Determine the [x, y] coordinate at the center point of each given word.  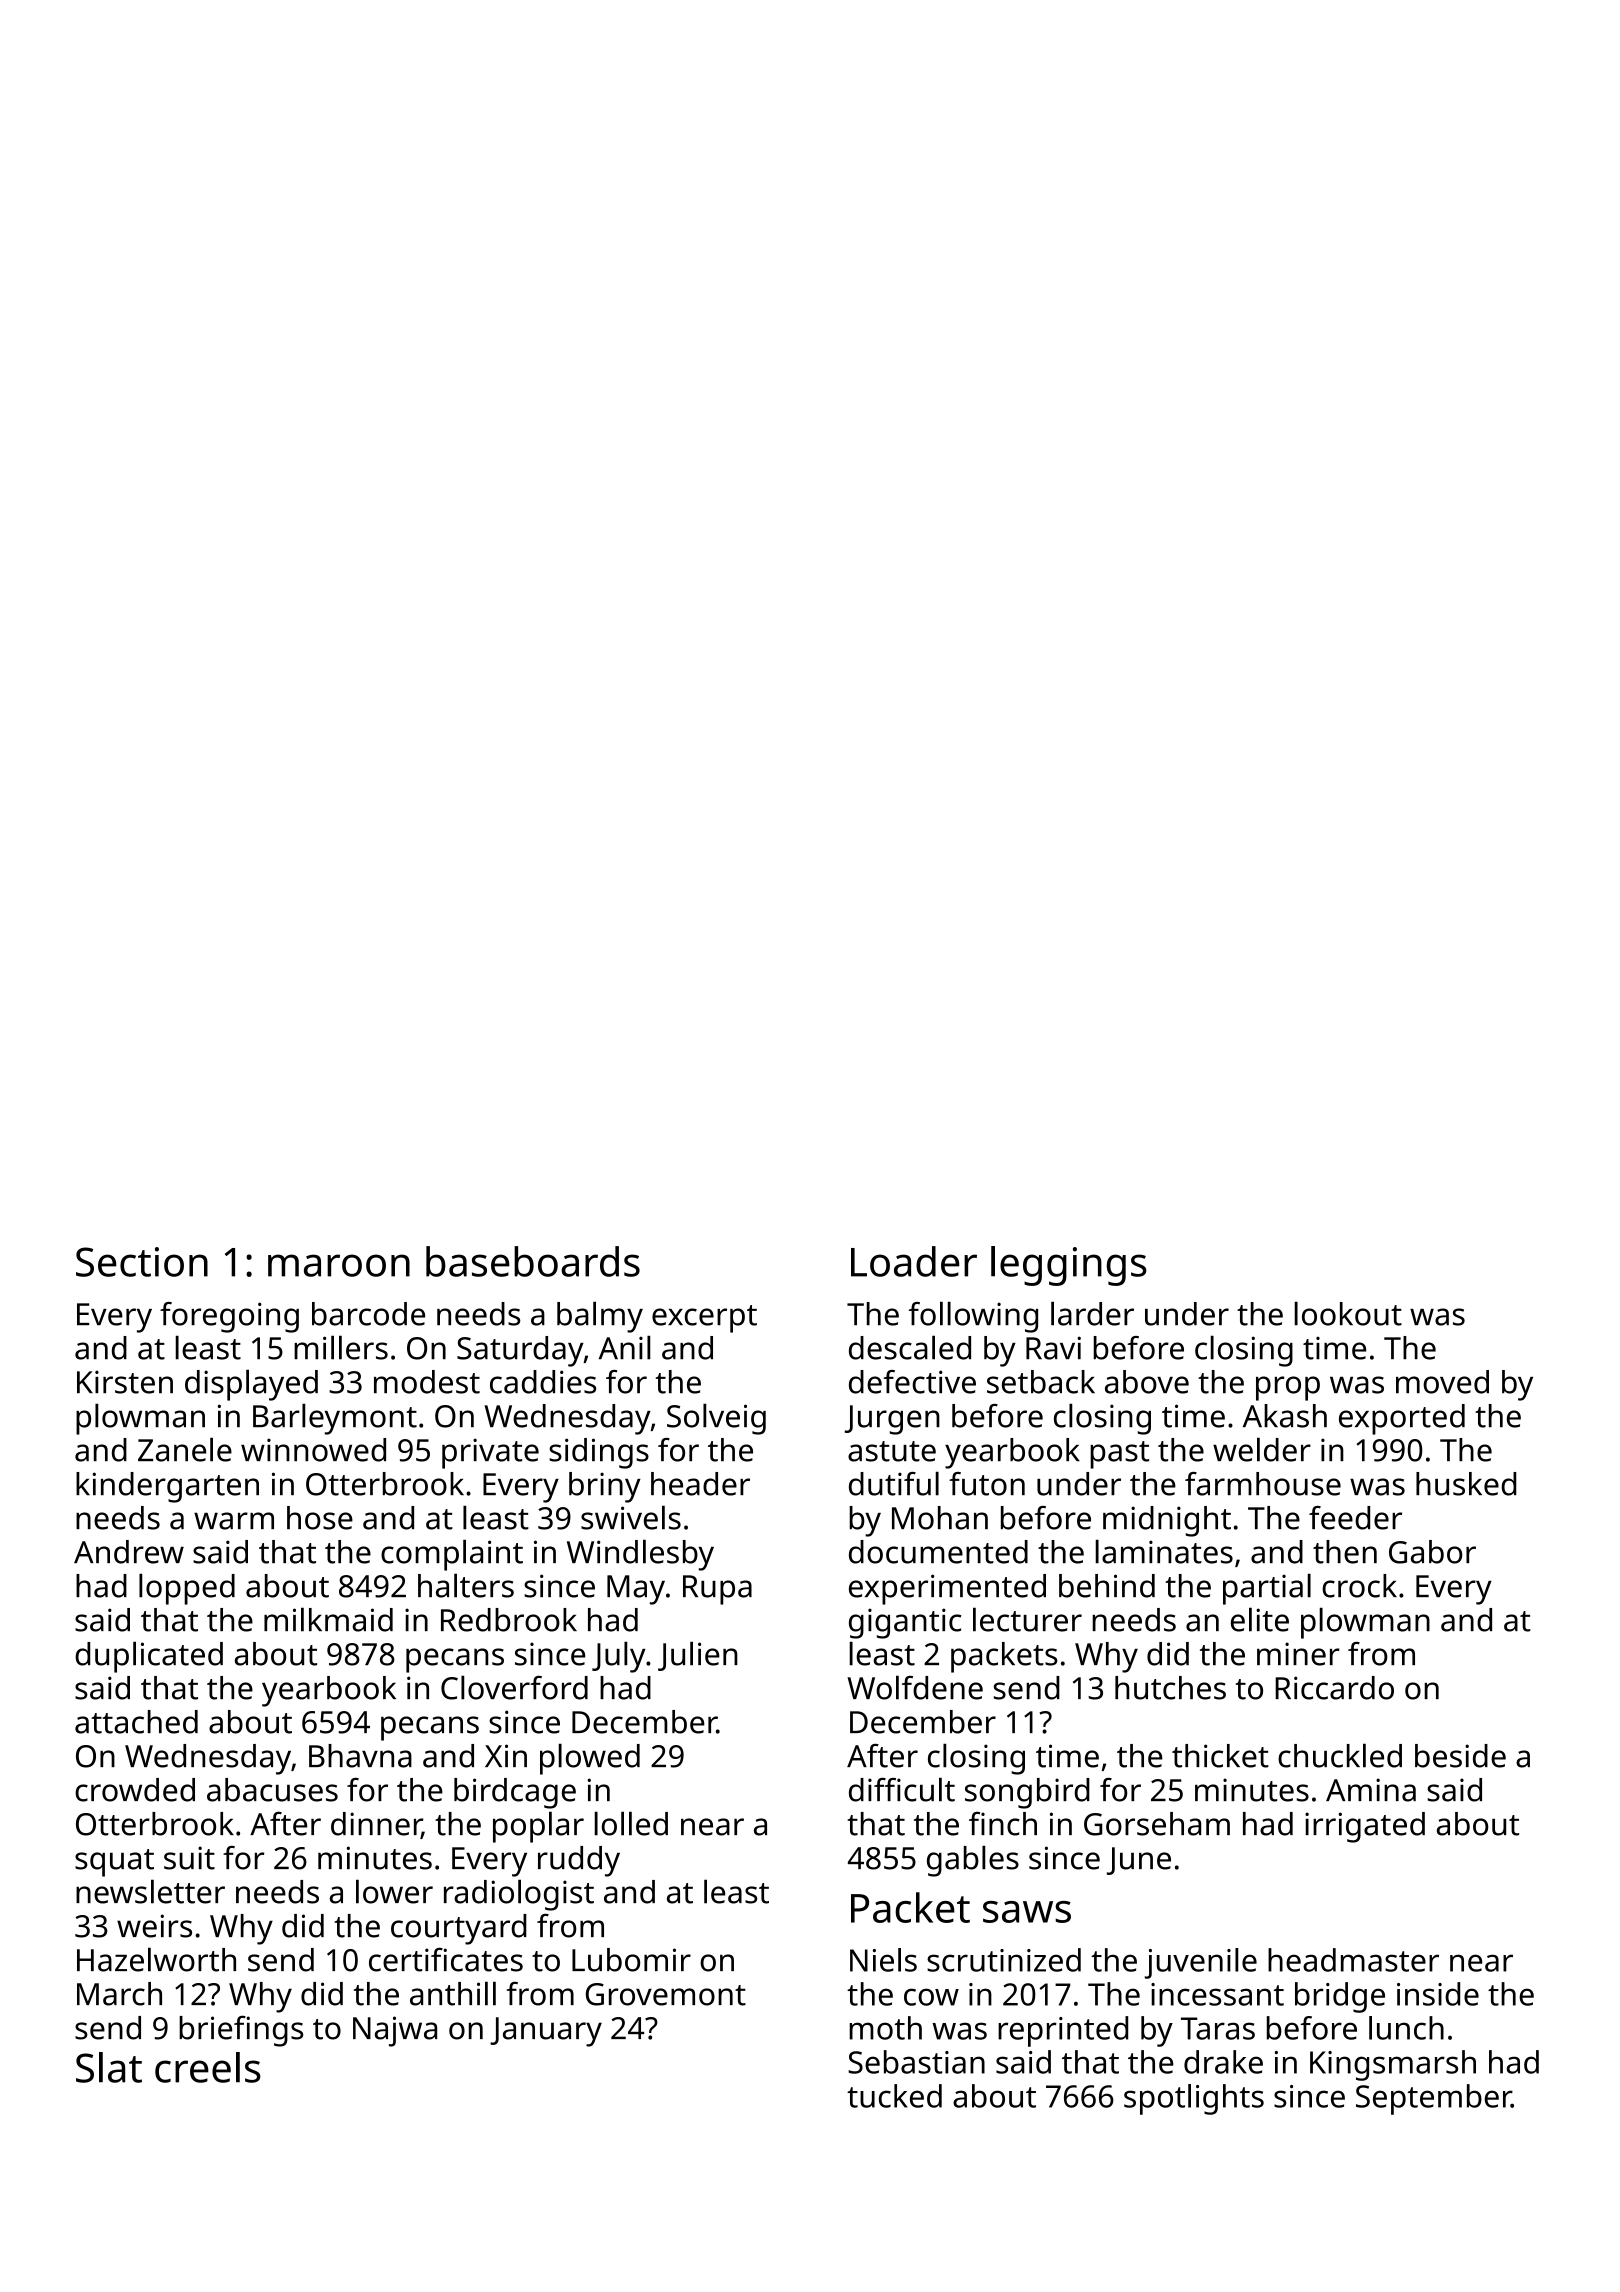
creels [208, 2067]
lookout [1348, 1313]
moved [1442, 1382]
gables [973, 1861]
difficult [902, 1789]
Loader [914, 1261]
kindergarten [167, 1487]
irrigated [1365, 1827]
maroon [339, 1265]
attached [136, 1722]
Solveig [716, 1419]
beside [1460, 1756]
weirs [154, 1926]
